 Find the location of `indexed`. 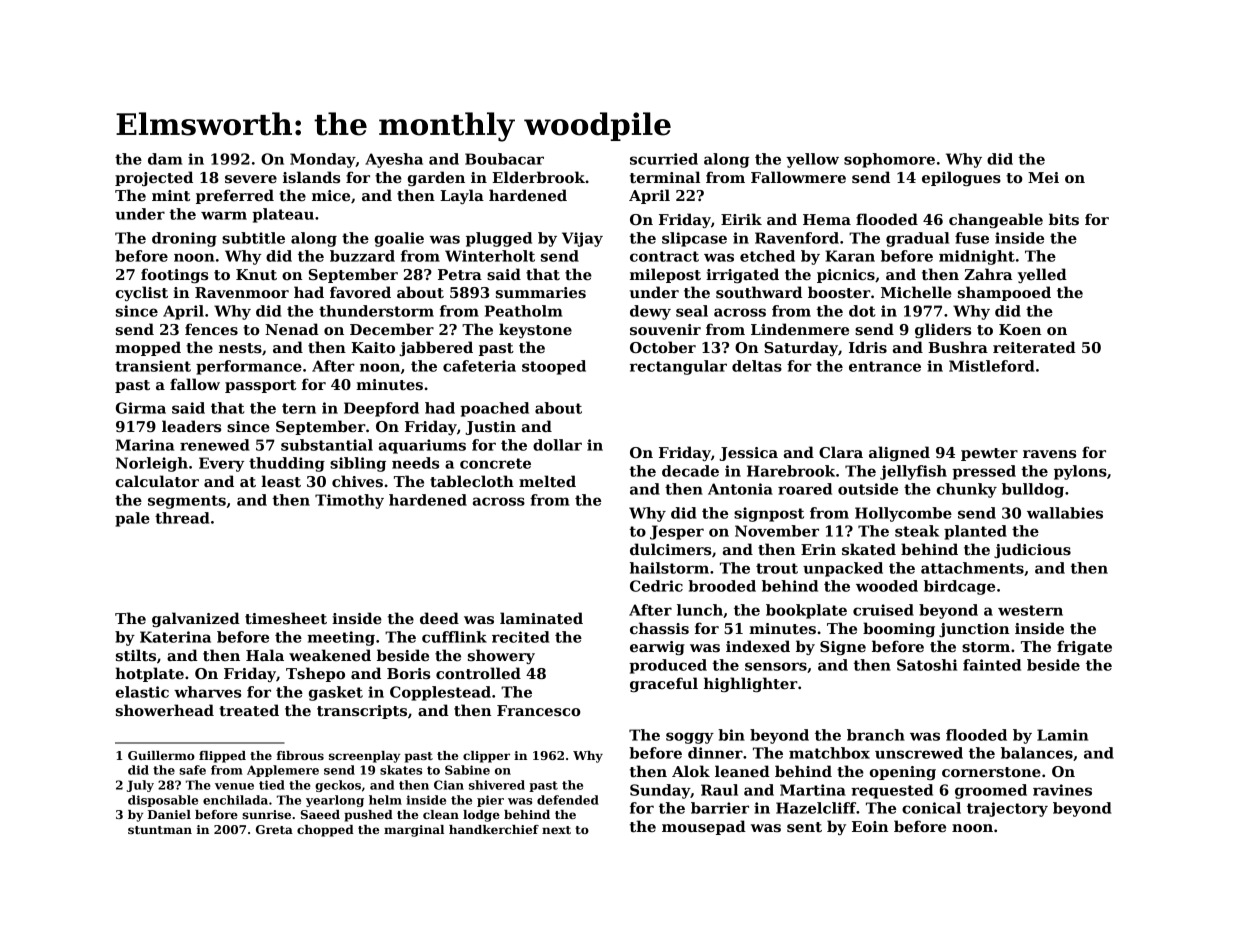

indexed is located at coordinates (758, 646).
